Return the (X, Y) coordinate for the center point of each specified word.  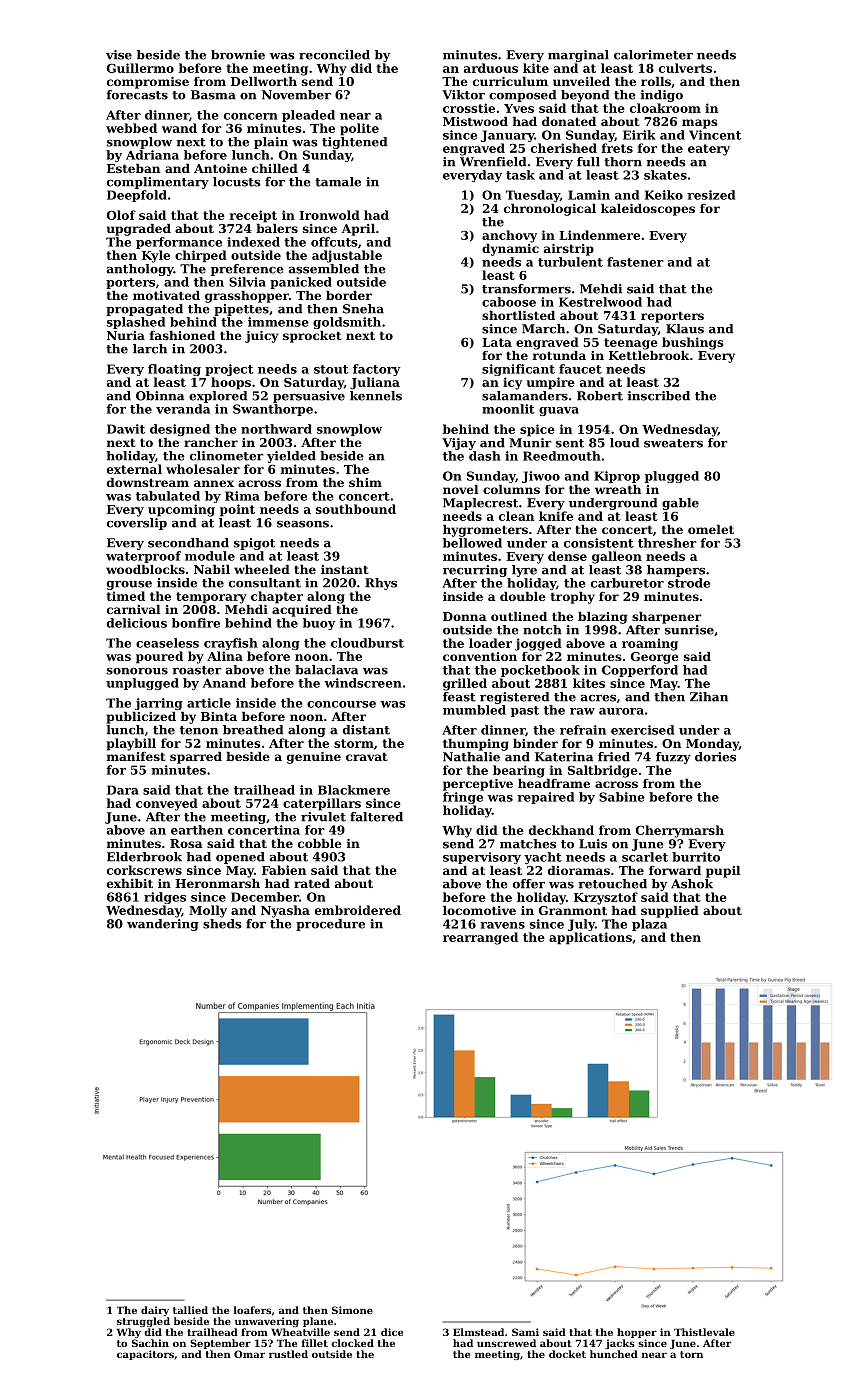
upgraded (139, 230)
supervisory (482, 858)
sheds (222, 924)
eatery (709, 150)
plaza (649, 925)
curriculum (510, 81)
